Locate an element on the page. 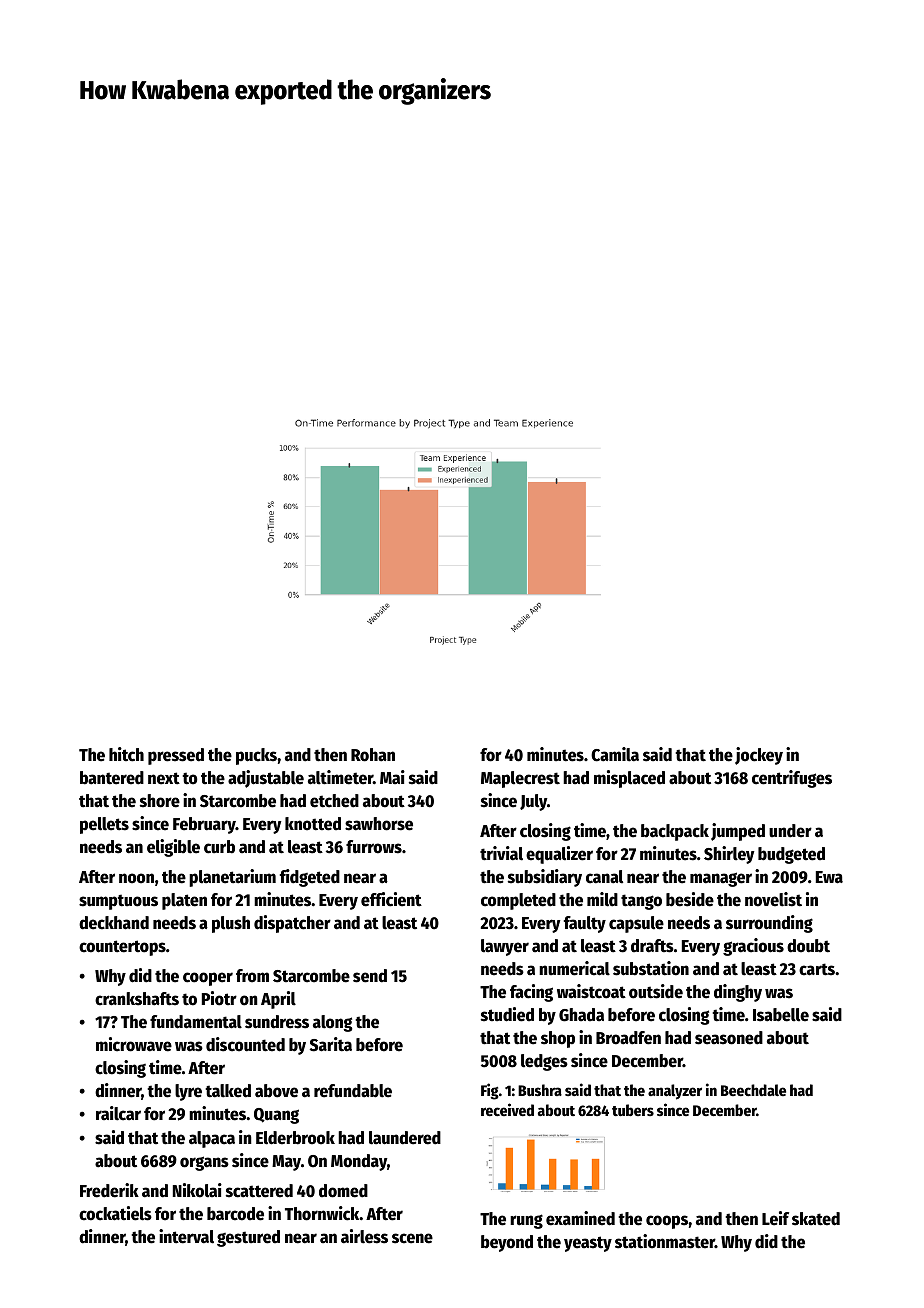  eligible is located at coordinates (173, 848).
